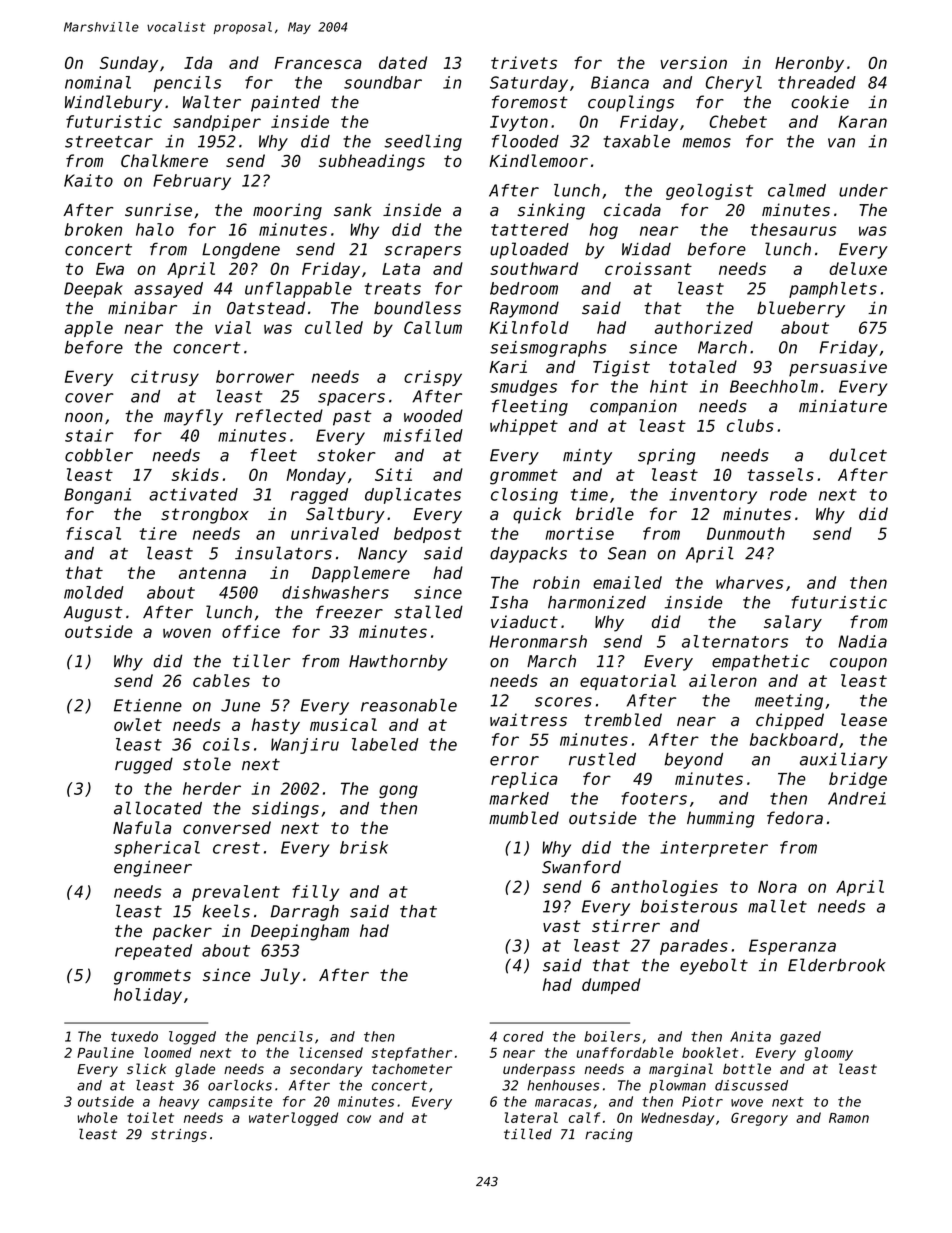 This screenshot has width=952, height=1233. Describe the element at coordinates (217, 123) in the screenshot. I see `sandpiper` at that location.
